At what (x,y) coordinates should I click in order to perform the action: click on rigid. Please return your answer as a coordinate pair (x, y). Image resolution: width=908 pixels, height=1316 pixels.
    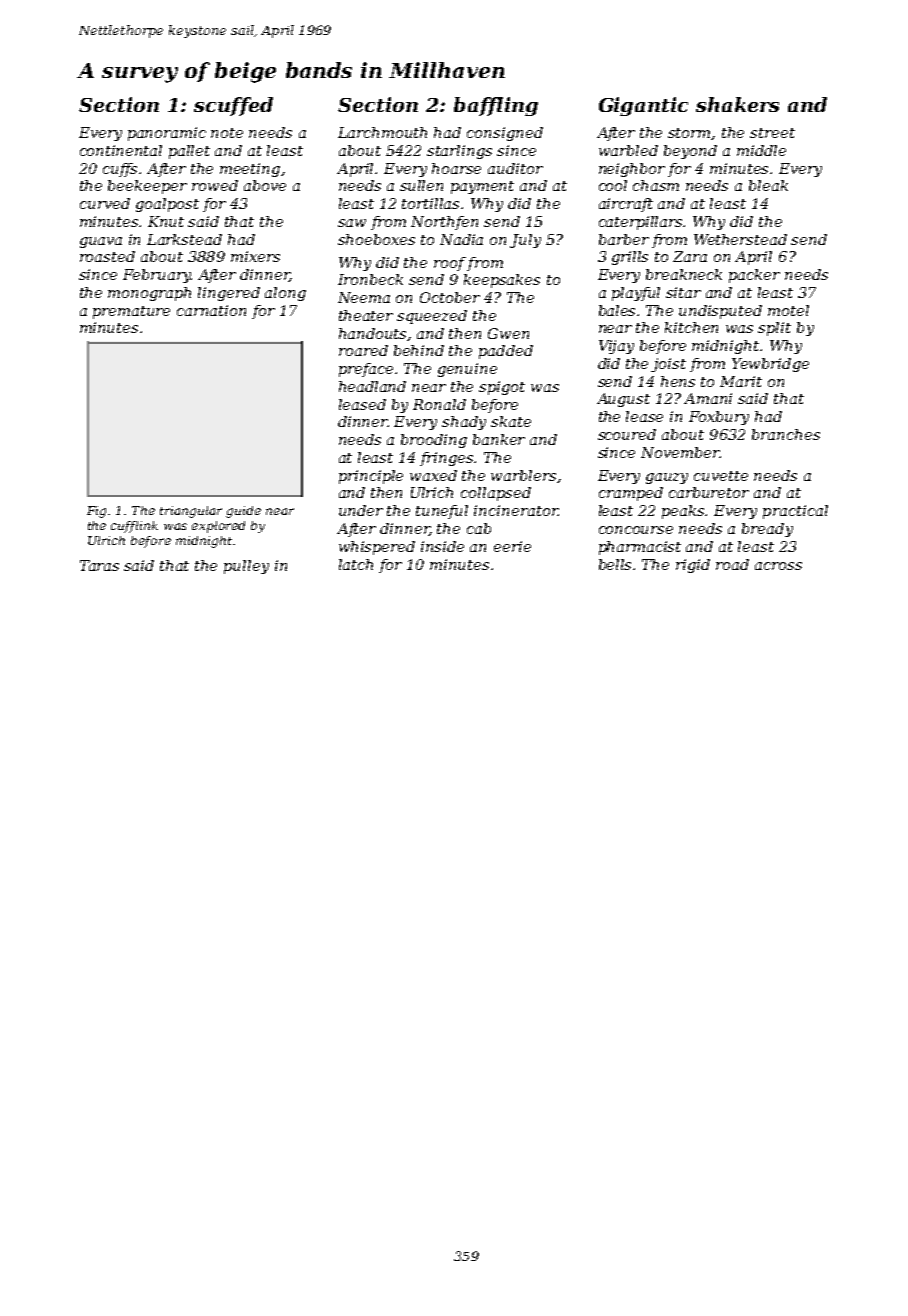
    Looking at the image, I should click on (693, 566).
